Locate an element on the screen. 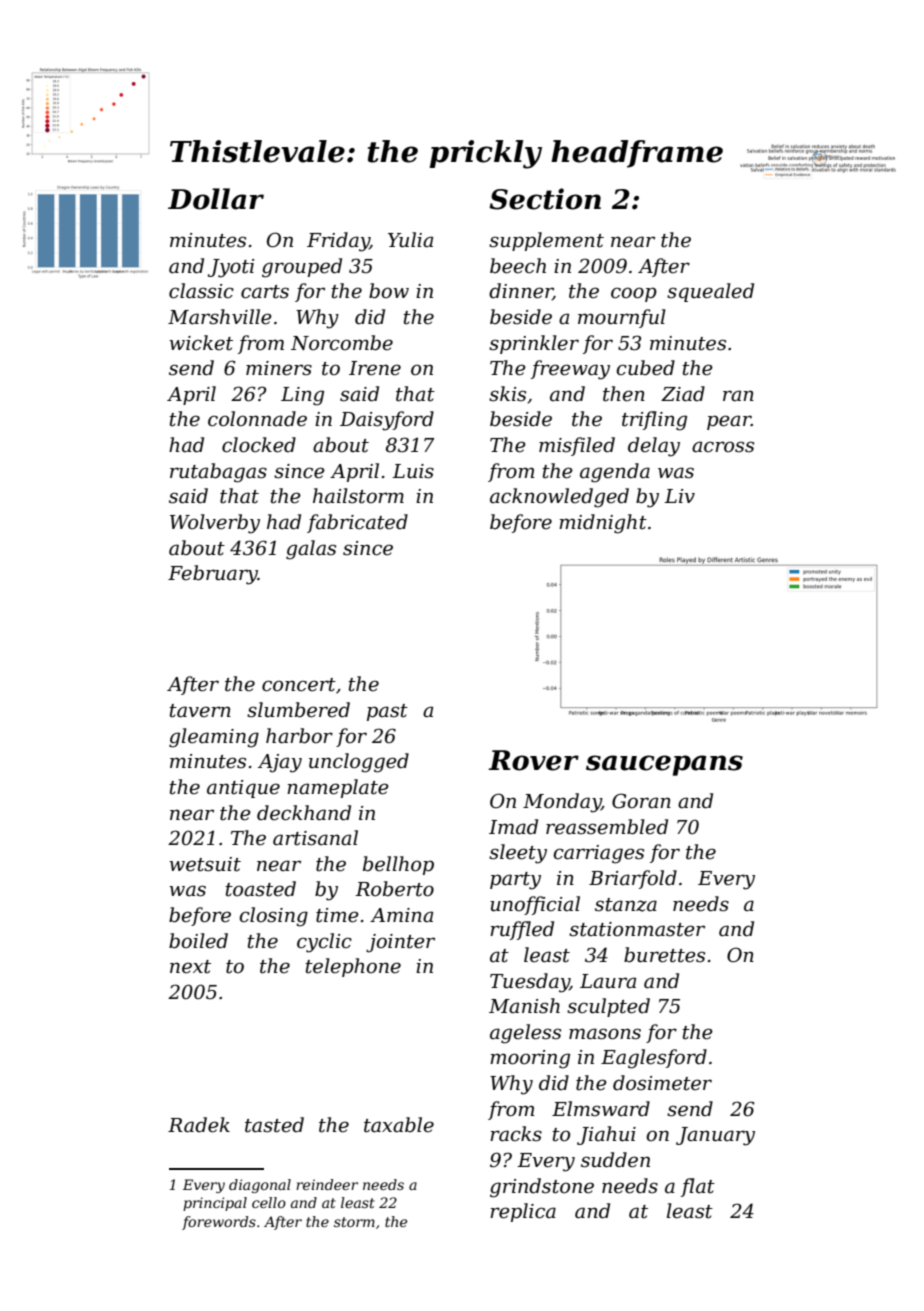  Section is located at coordinates (545, 199).
